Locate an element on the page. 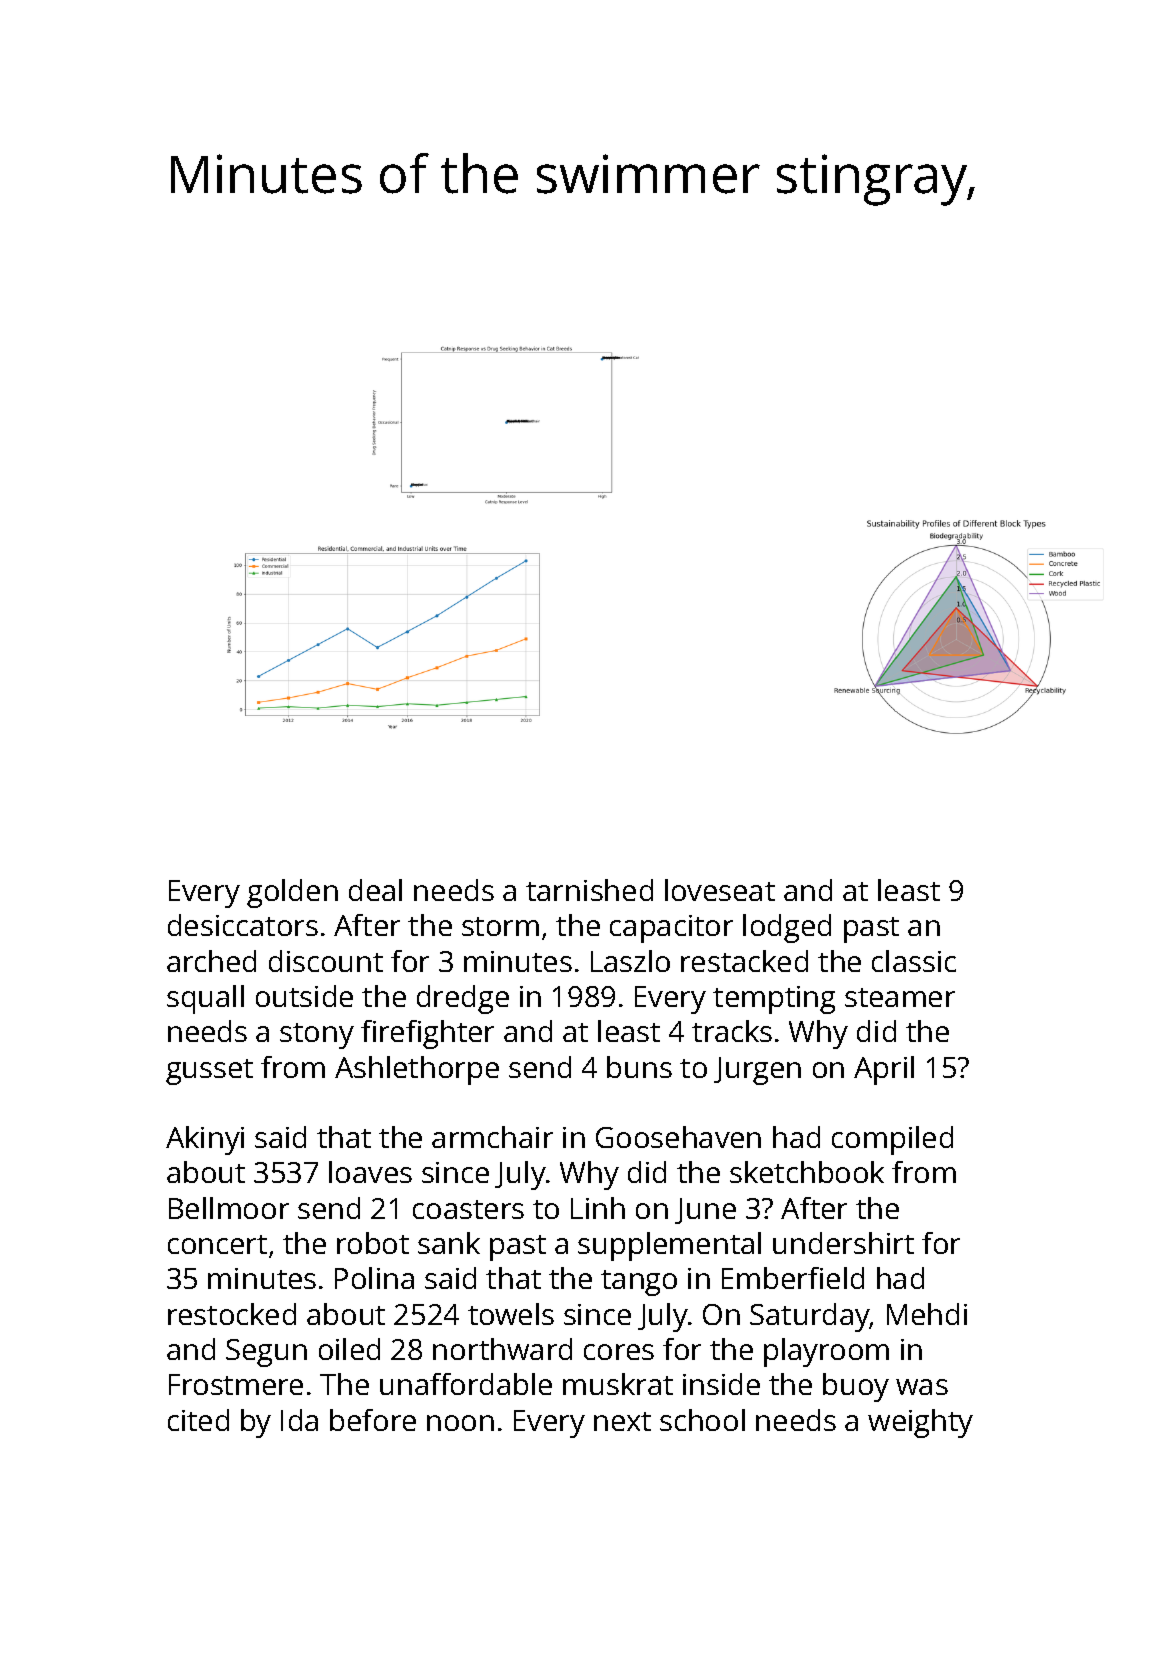 Image resolution: width=1165 pixels, height=1654 pixels. tarnished is located at coordinates (589, 890).
